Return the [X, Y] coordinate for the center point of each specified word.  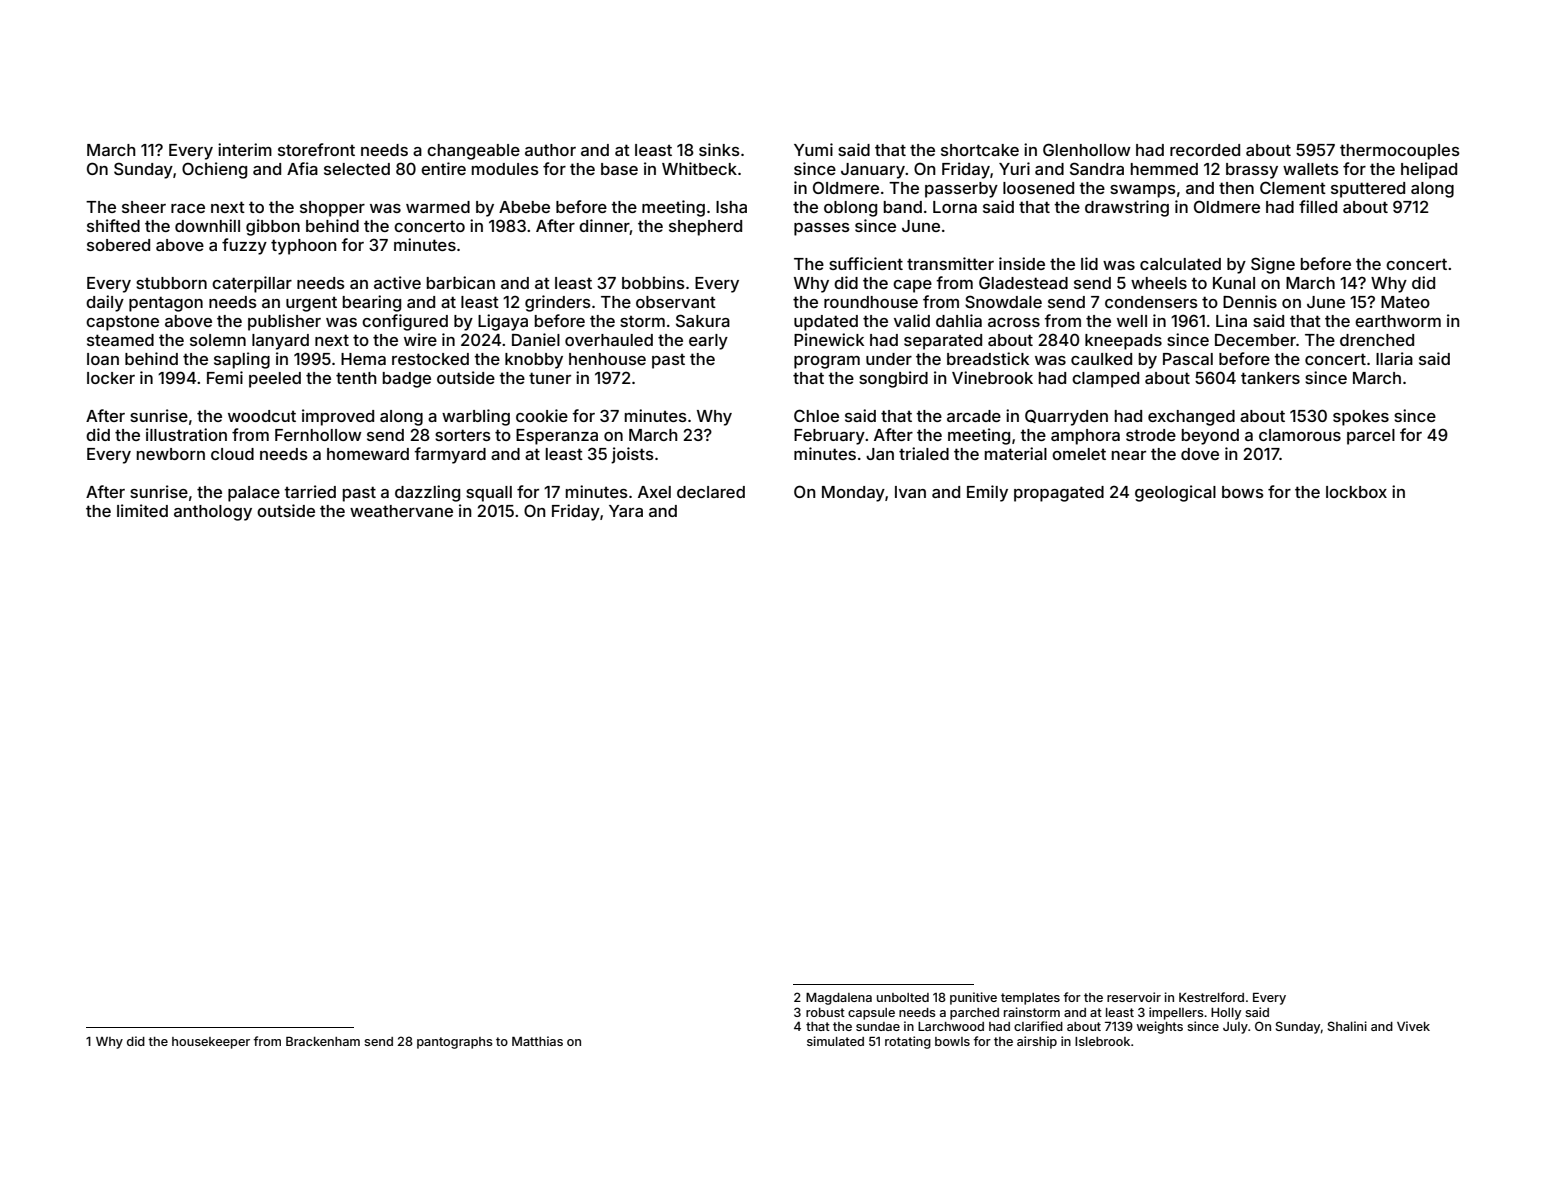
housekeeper [211, 1043]
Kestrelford [1211, 997]
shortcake [980, 150]
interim [245, 149]
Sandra [1097, 168]
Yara [626, 511]
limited [142, 510]
